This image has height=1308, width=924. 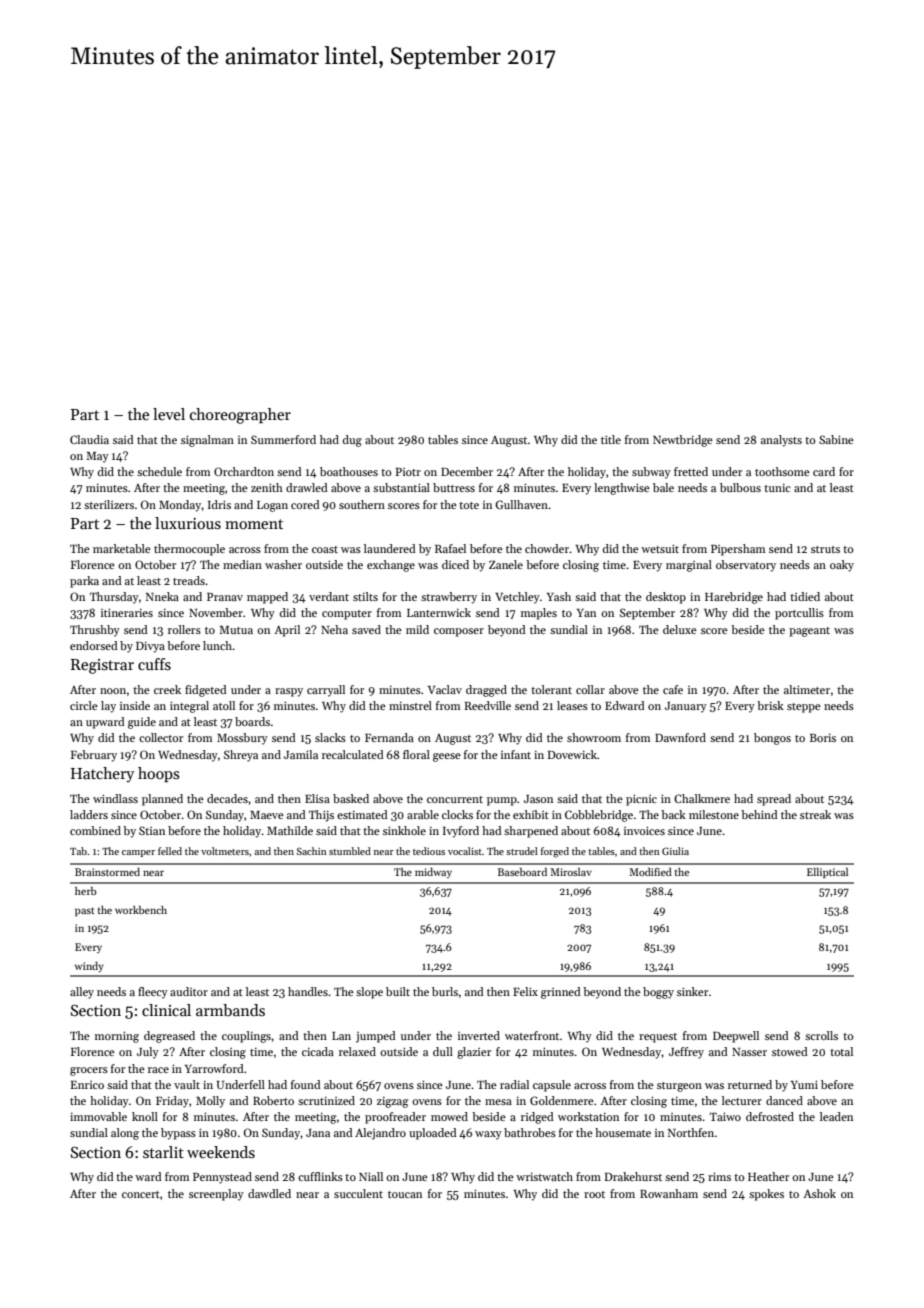 What do you see at coordinates (551, 689) in the image?
I see `tolerant` at bounding box center [551, 689].
